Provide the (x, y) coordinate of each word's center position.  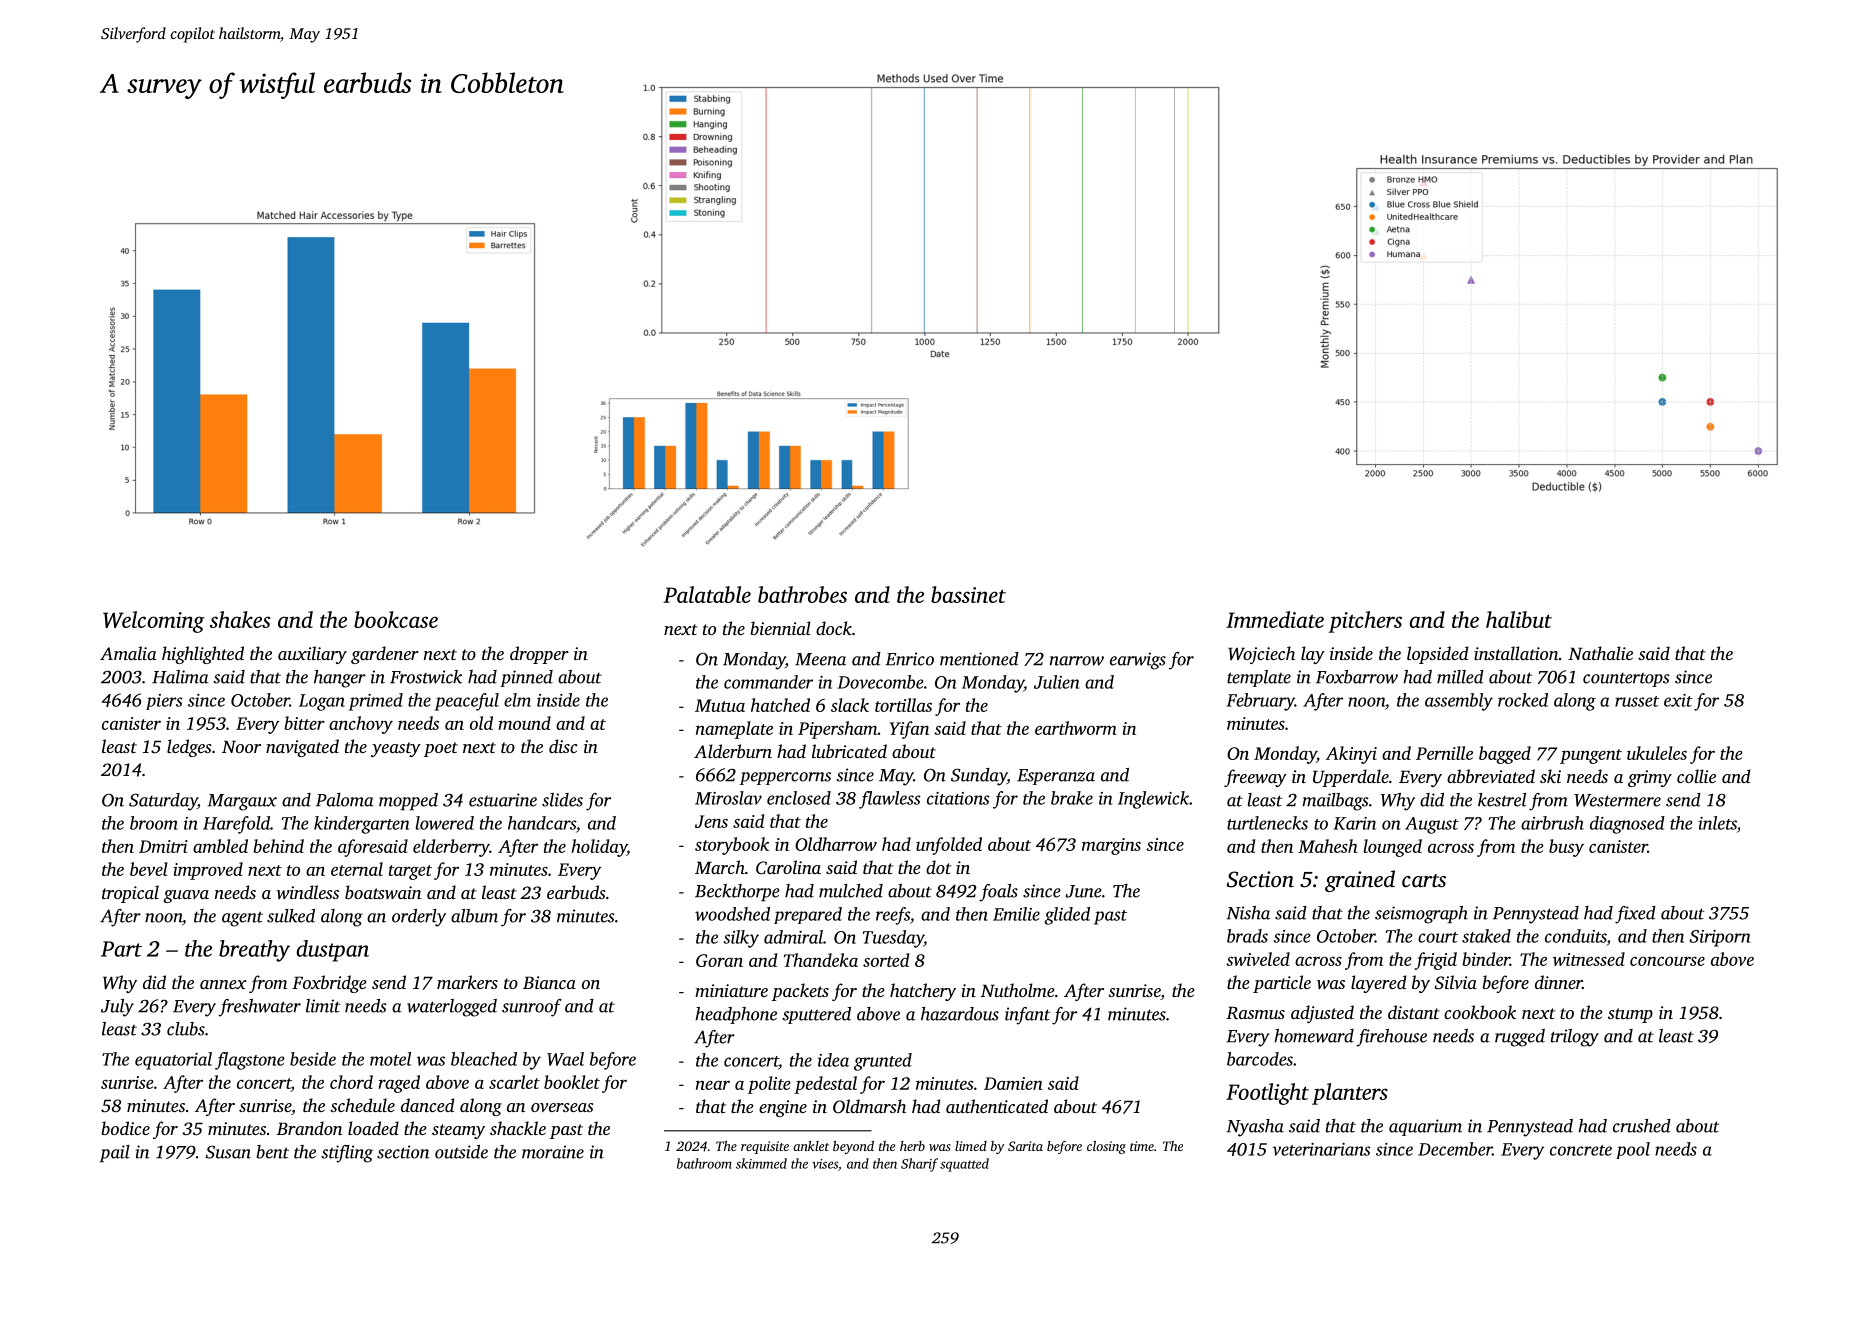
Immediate (1275, 619)
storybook (732, 846)
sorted (886, 960)
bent (272, 1152)
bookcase (396, 619)
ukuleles (1657, 753)
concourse (1667, 961)
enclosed (799, 798)
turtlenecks (1267, 823)
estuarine (503, 800)
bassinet (968, 594)
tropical (130, 894)
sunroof (532, 1008)
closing (1106, 1147)
